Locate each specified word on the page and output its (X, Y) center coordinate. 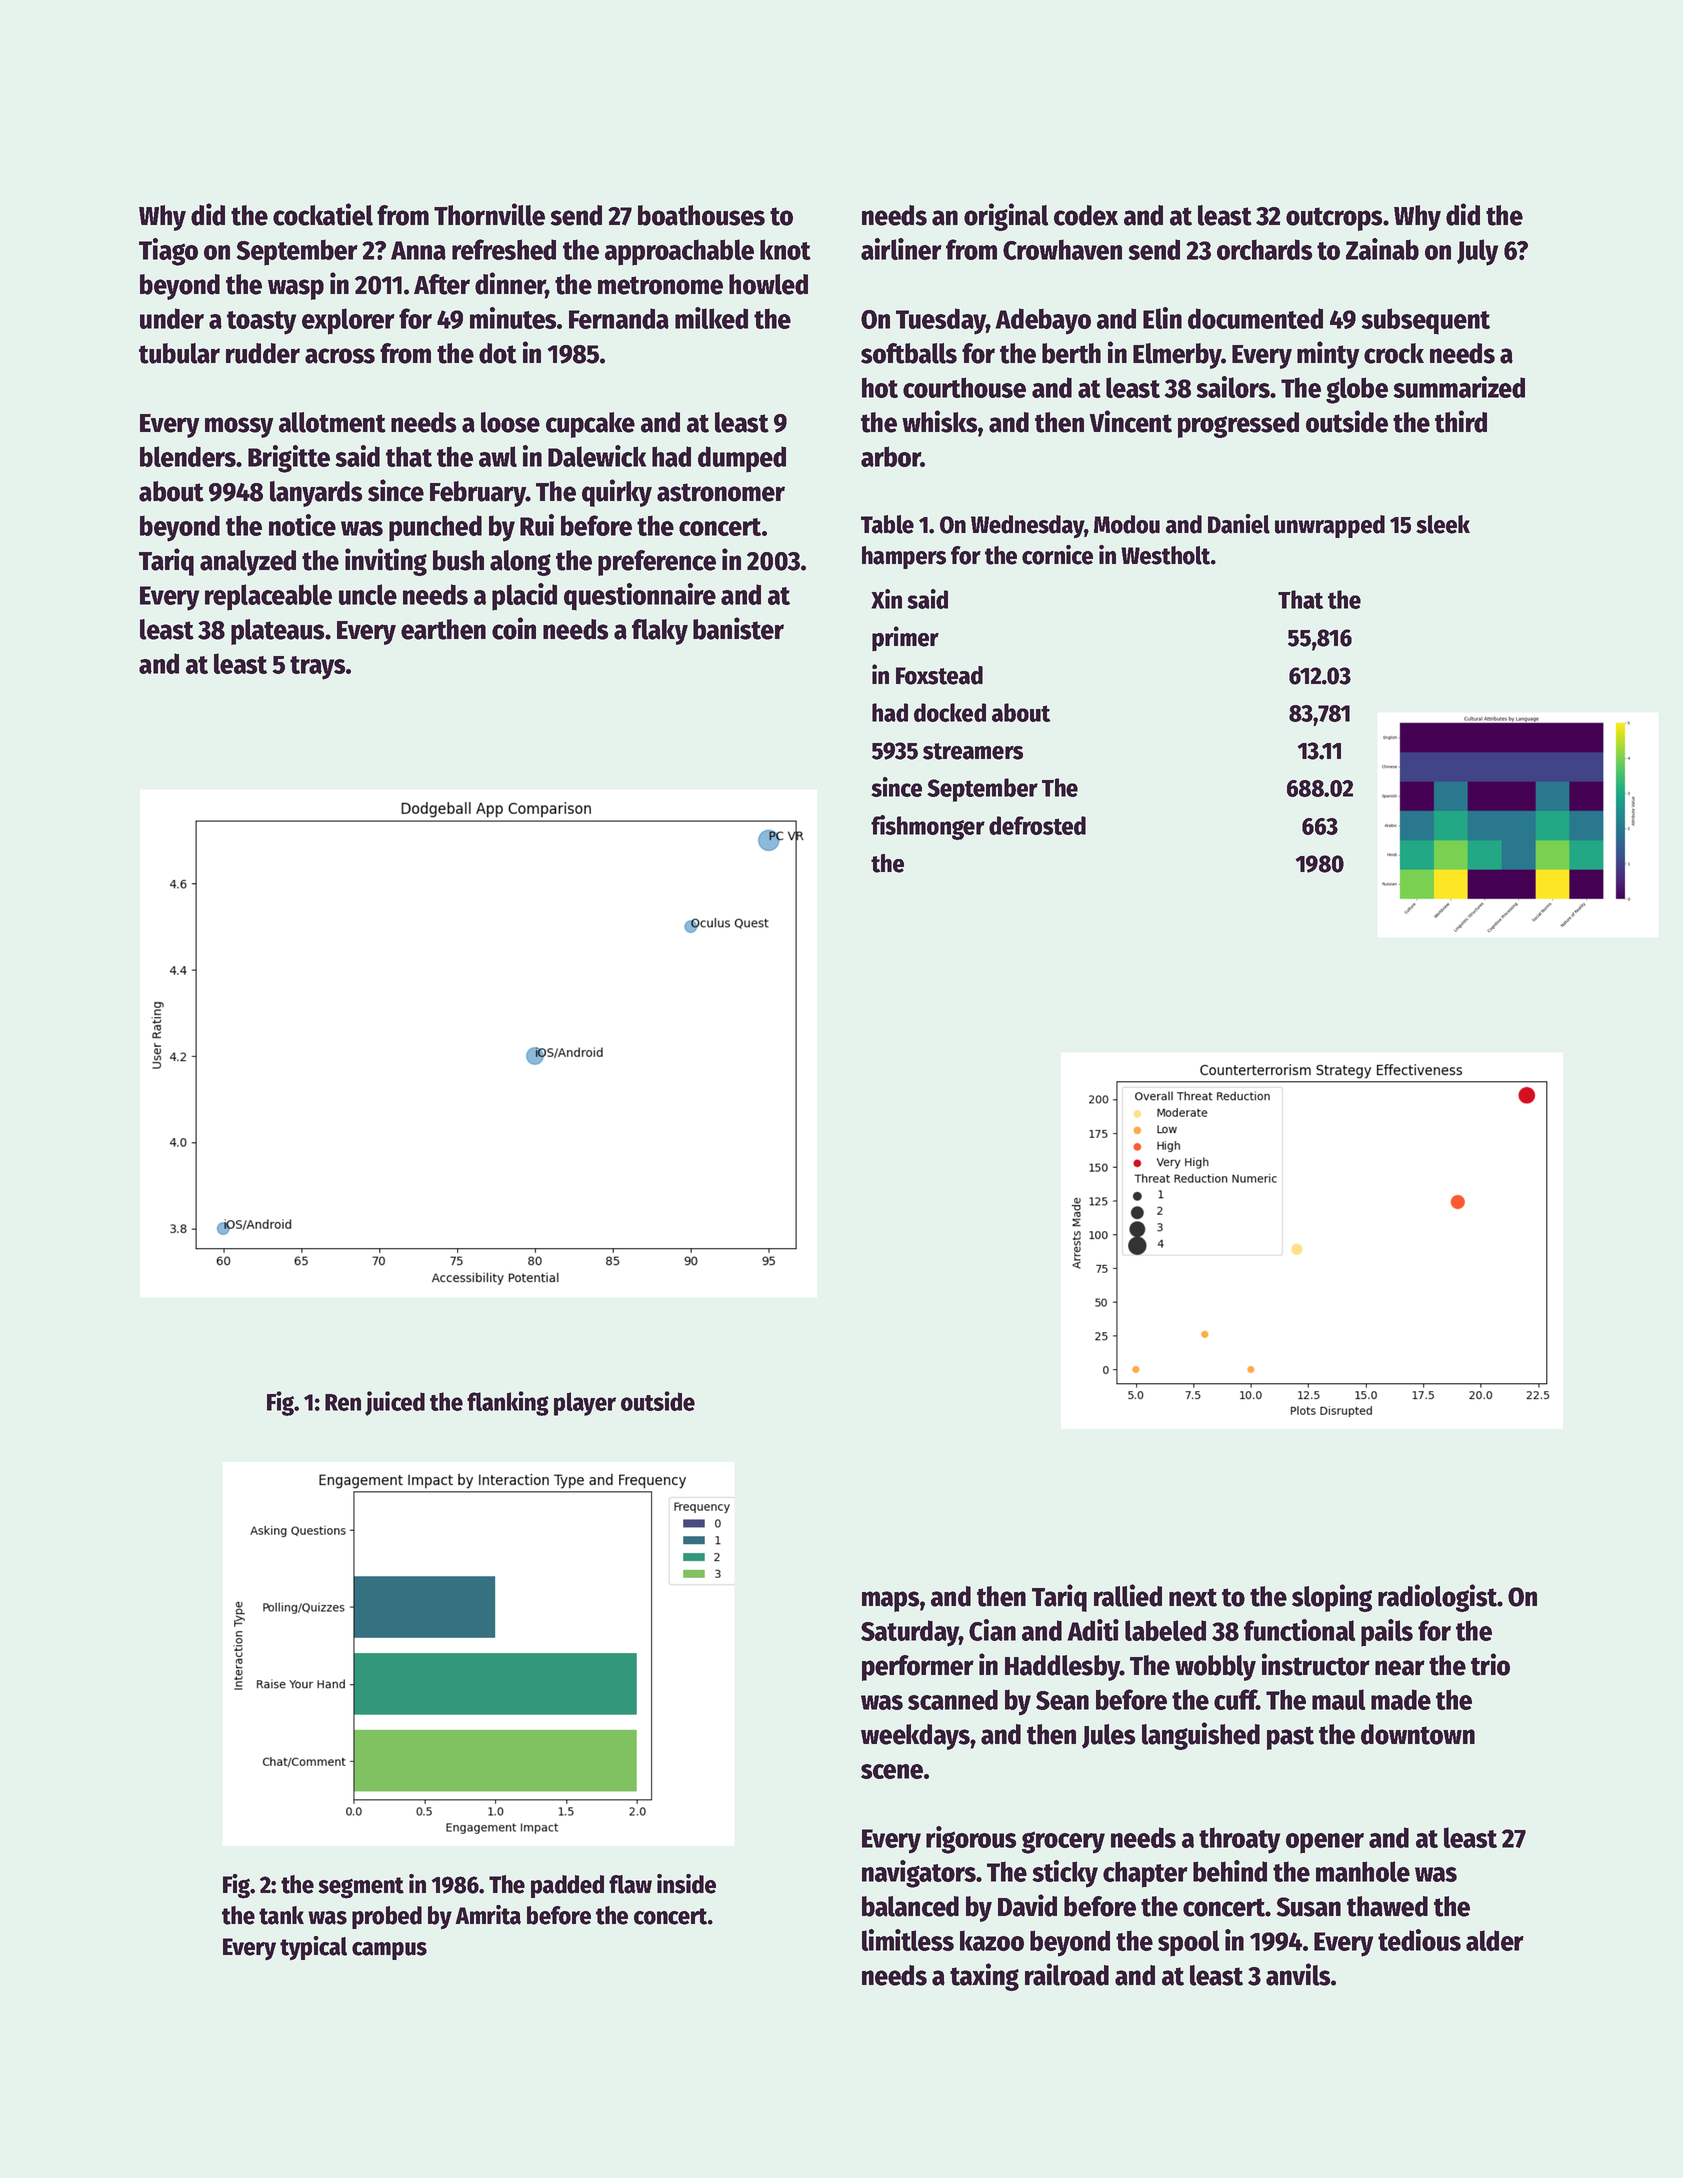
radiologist (1438, 1598)
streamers (973, 751)
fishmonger (928, 827)
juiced (395, 1403)
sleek (1443, 524)
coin (514, 628)
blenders (188, 456)
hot (880, 387)
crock (1394, 353)
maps (891, 1601)
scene (892, 1771)
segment (361, 1888)
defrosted (1037, 825)
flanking (508, 1403)
